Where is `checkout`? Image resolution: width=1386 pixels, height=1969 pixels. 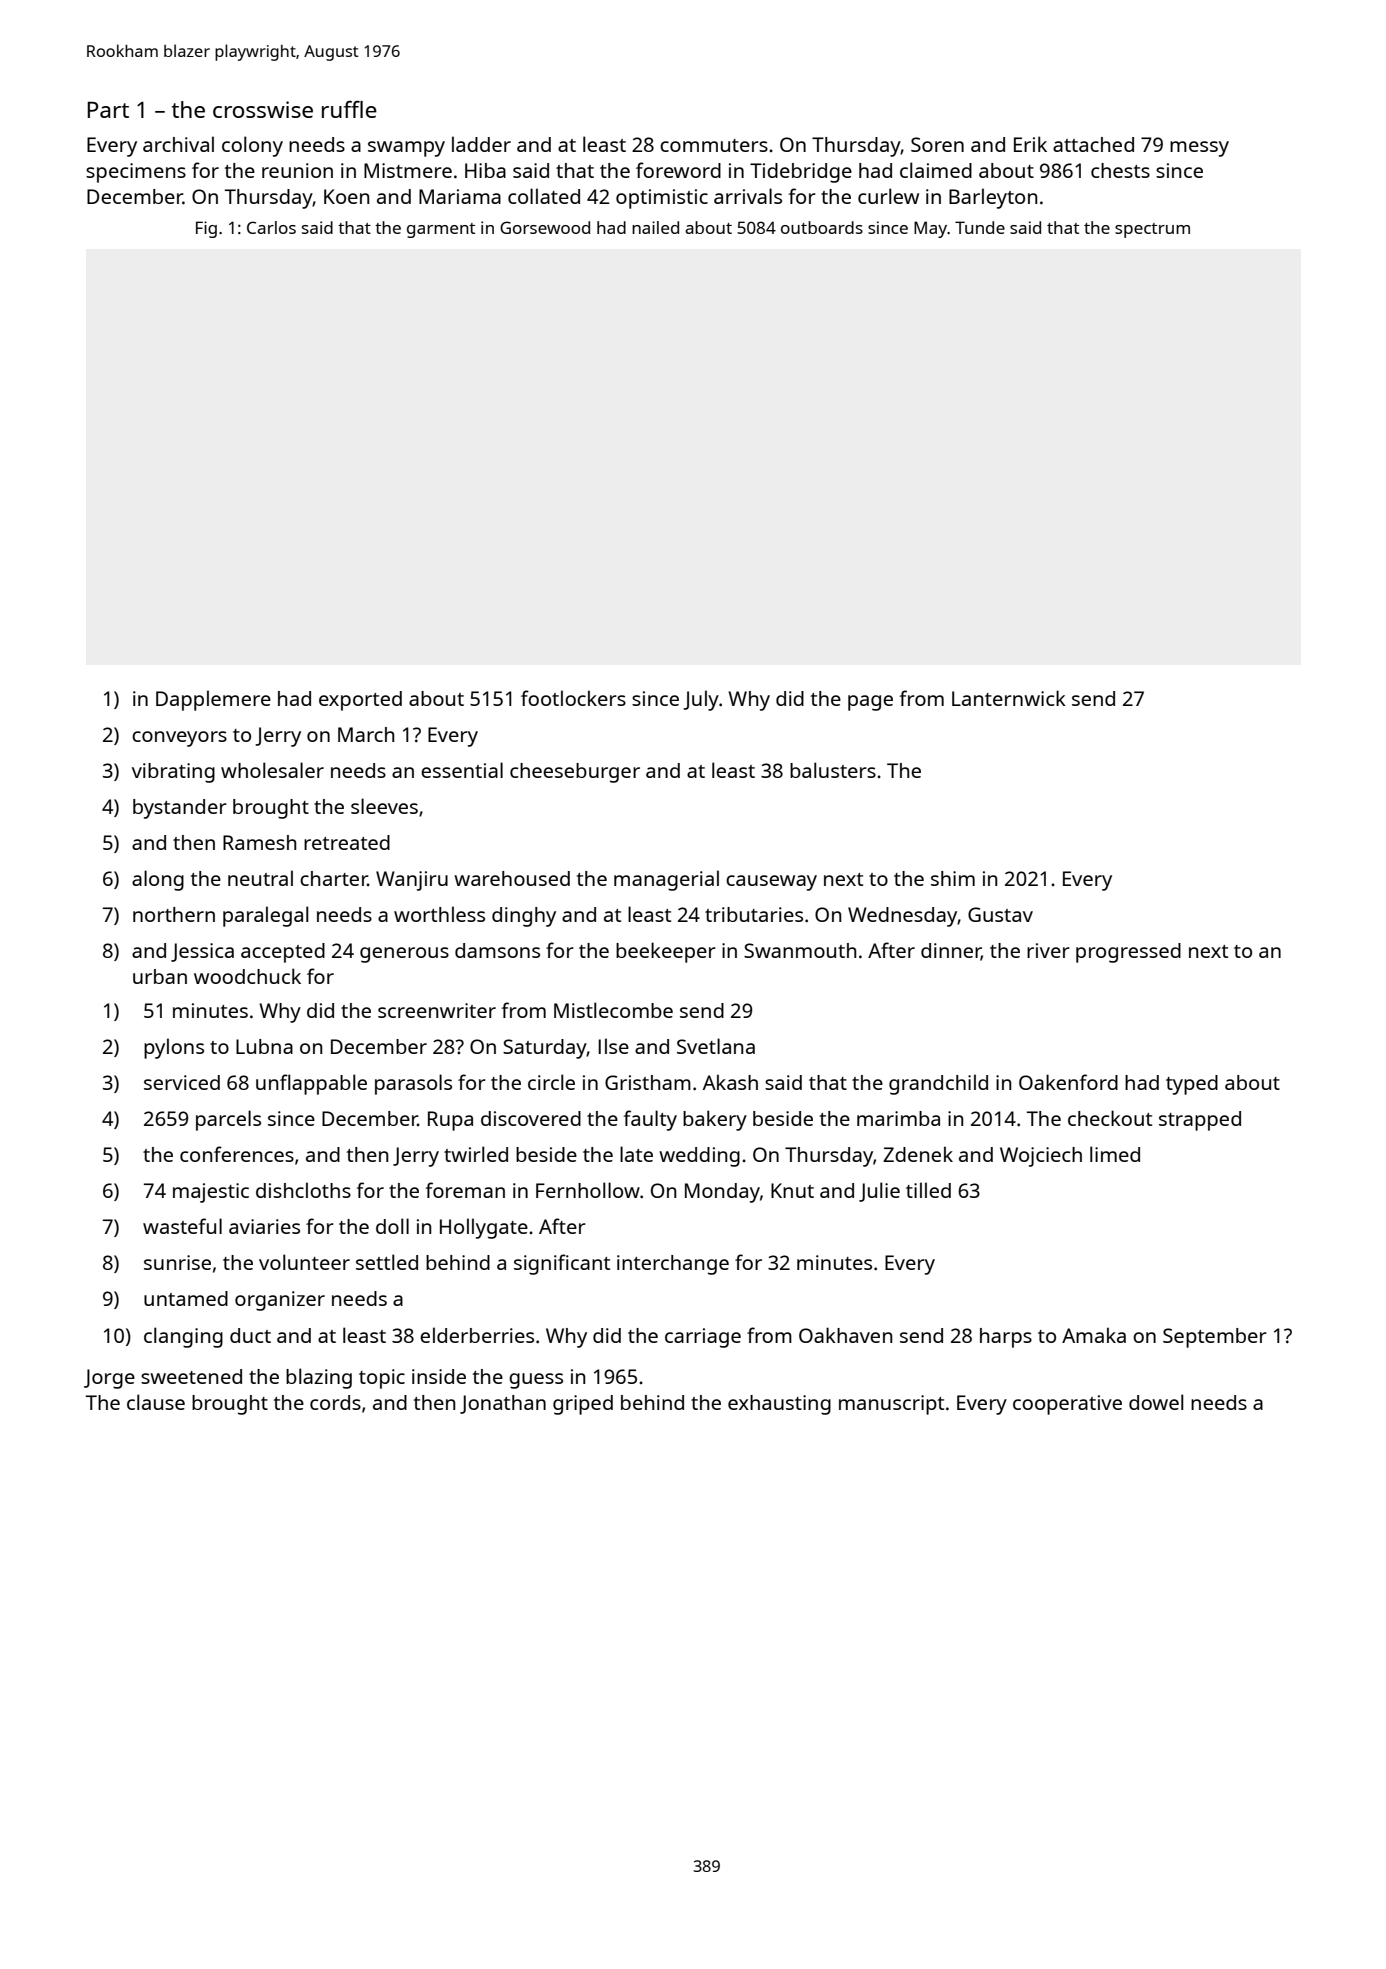
checkout is located at coordinates (1110, 1118).
